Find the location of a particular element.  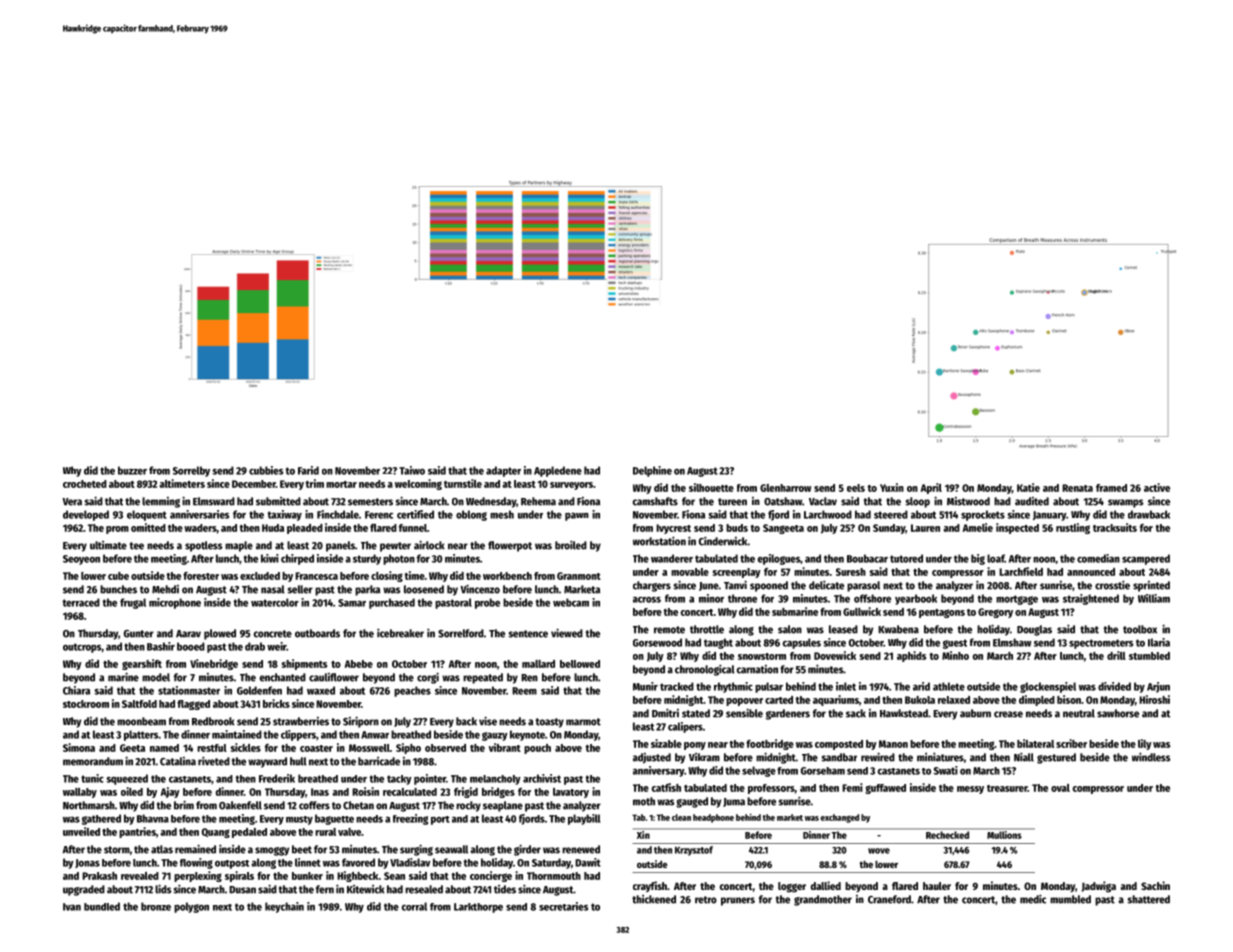

panels is located at coordinates (340, 546).
